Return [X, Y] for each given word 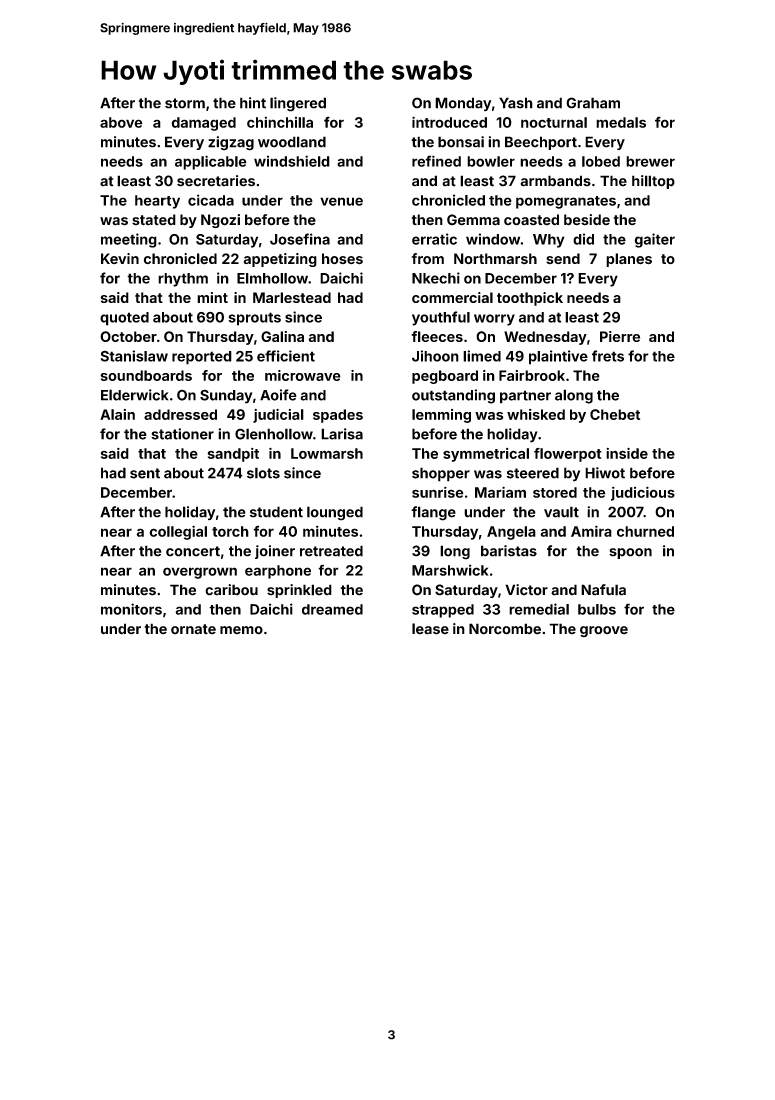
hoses [342, 259]
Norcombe [505, 629]
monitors [131, 609]
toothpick [530, 299]
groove [604, 631]
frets [608, 356]
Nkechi [436, 278]
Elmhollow [272, 278]
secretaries [216, 181]
